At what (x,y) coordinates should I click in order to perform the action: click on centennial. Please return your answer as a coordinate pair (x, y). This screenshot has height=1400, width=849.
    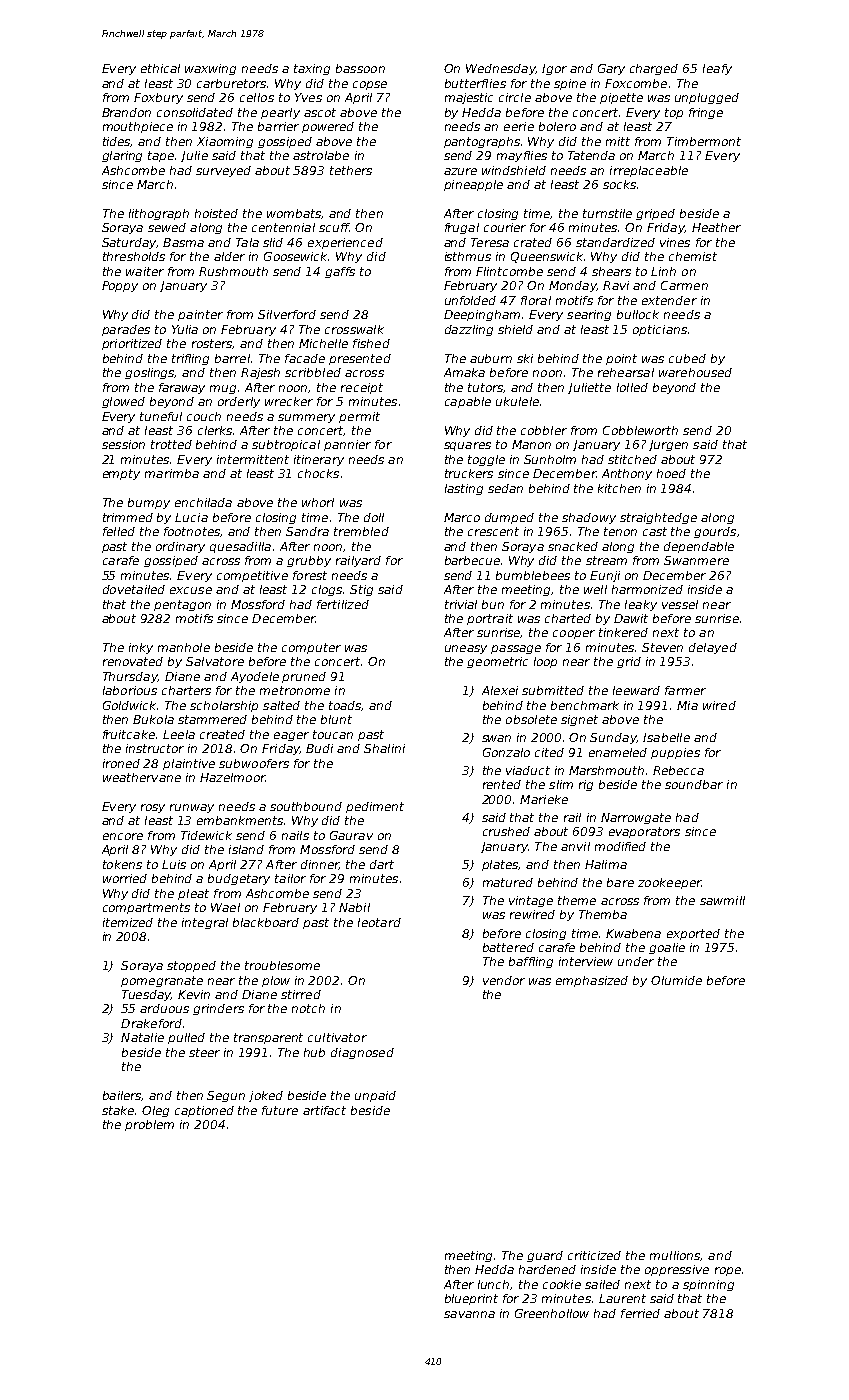
    Looking at the image, I should click on (283, 227).
